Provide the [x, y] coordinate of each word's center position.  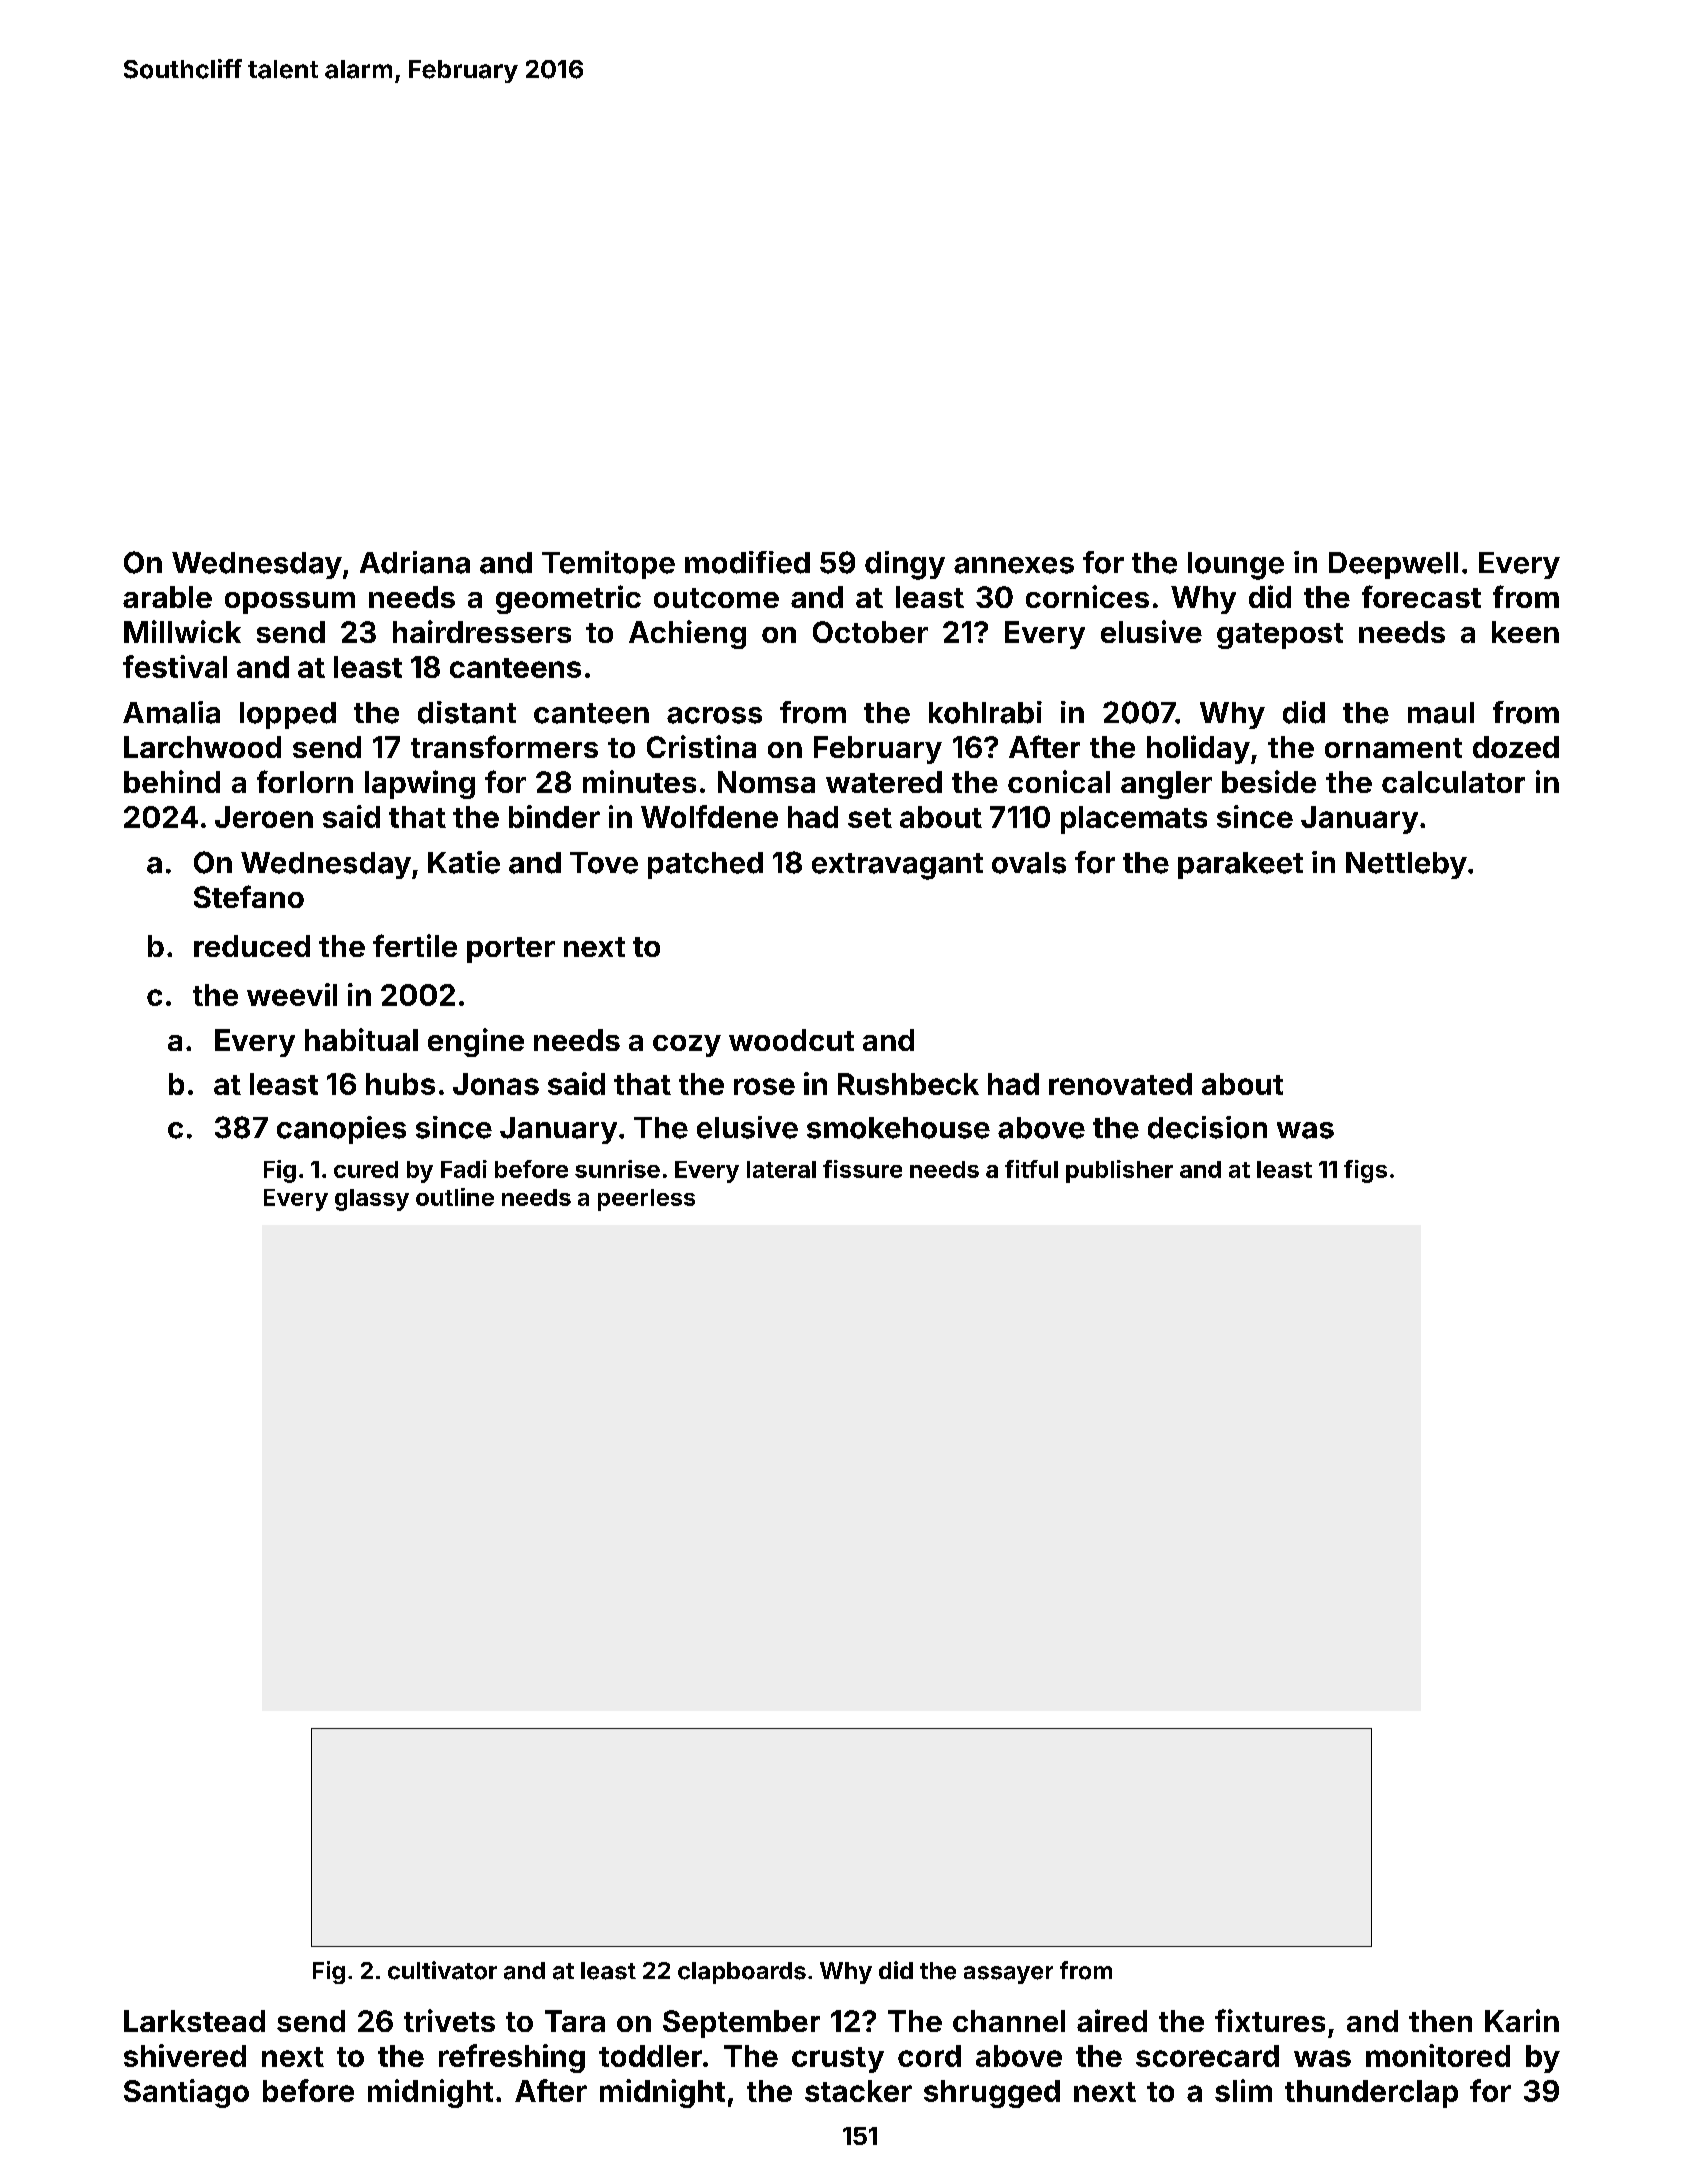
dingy [905, 565]
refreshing [512, 2058]
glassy [372, 1200]
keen [1525, 632]
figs [1365, 1171]
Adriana [415, 562]
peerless [646, 1200]
